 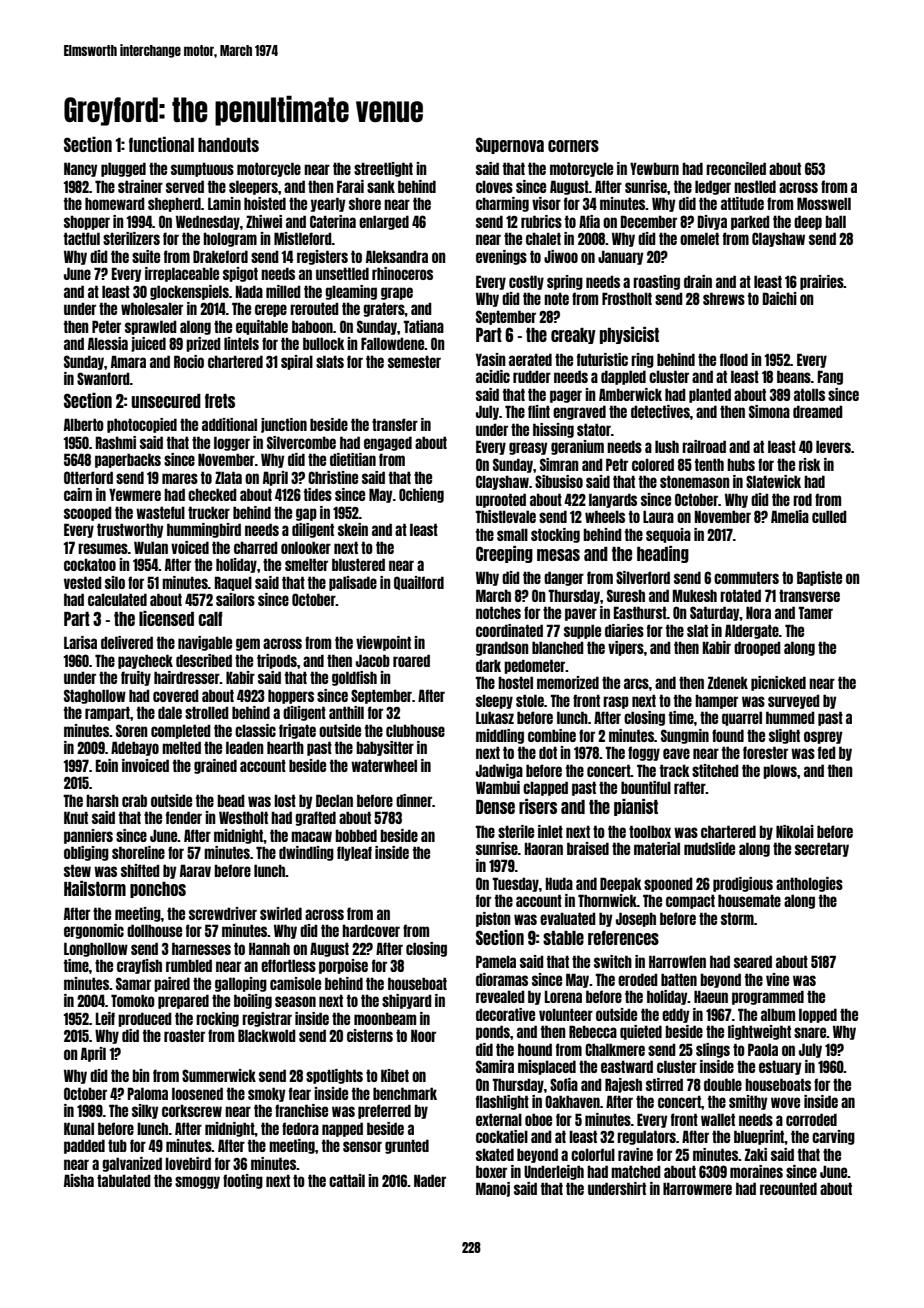 What do you see at coordinates (243, 1181) in the image?
I see `footing` at bounding box center [243, 1181].
